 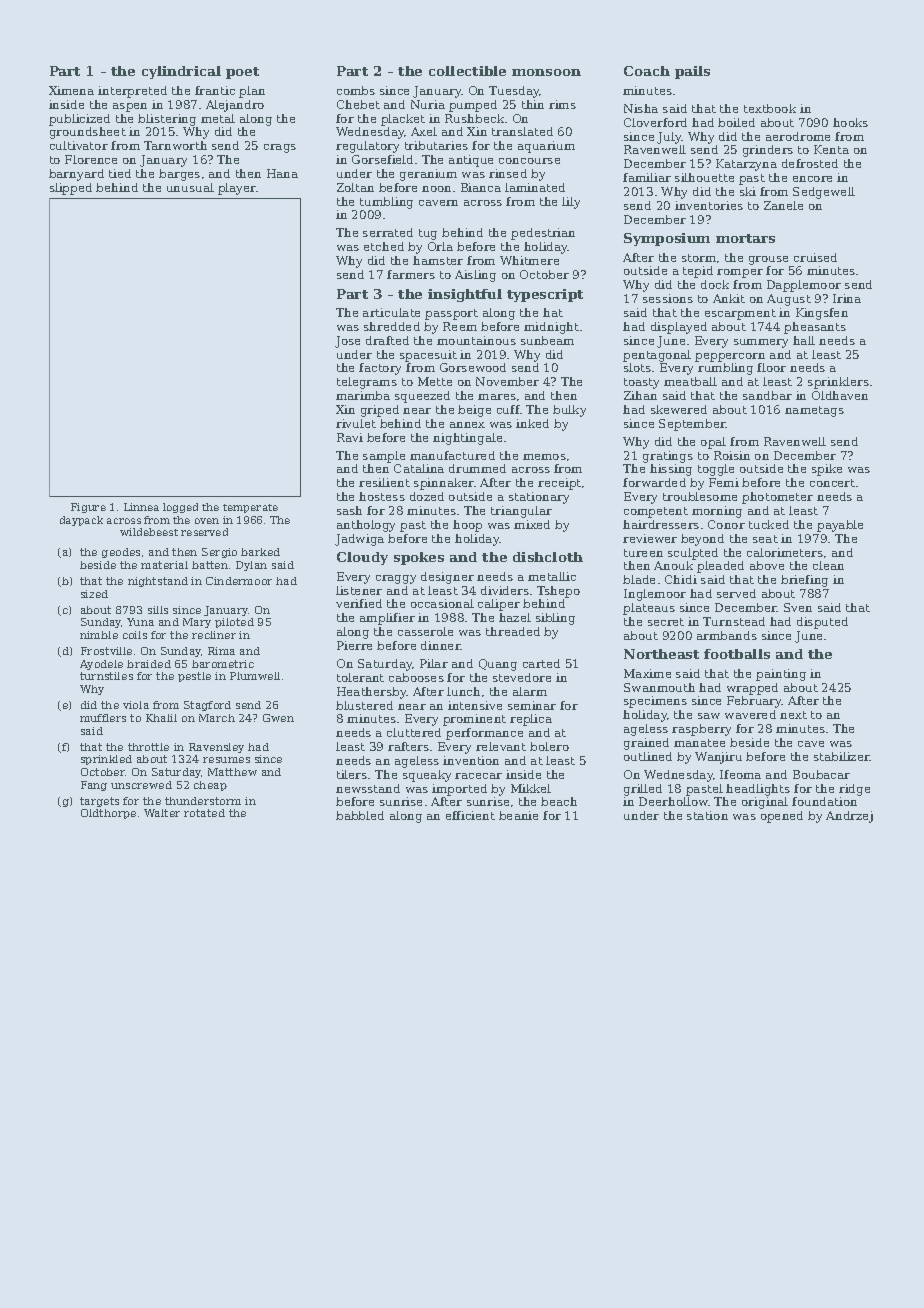 I want to click on viola, so click(x=136, y=705).
